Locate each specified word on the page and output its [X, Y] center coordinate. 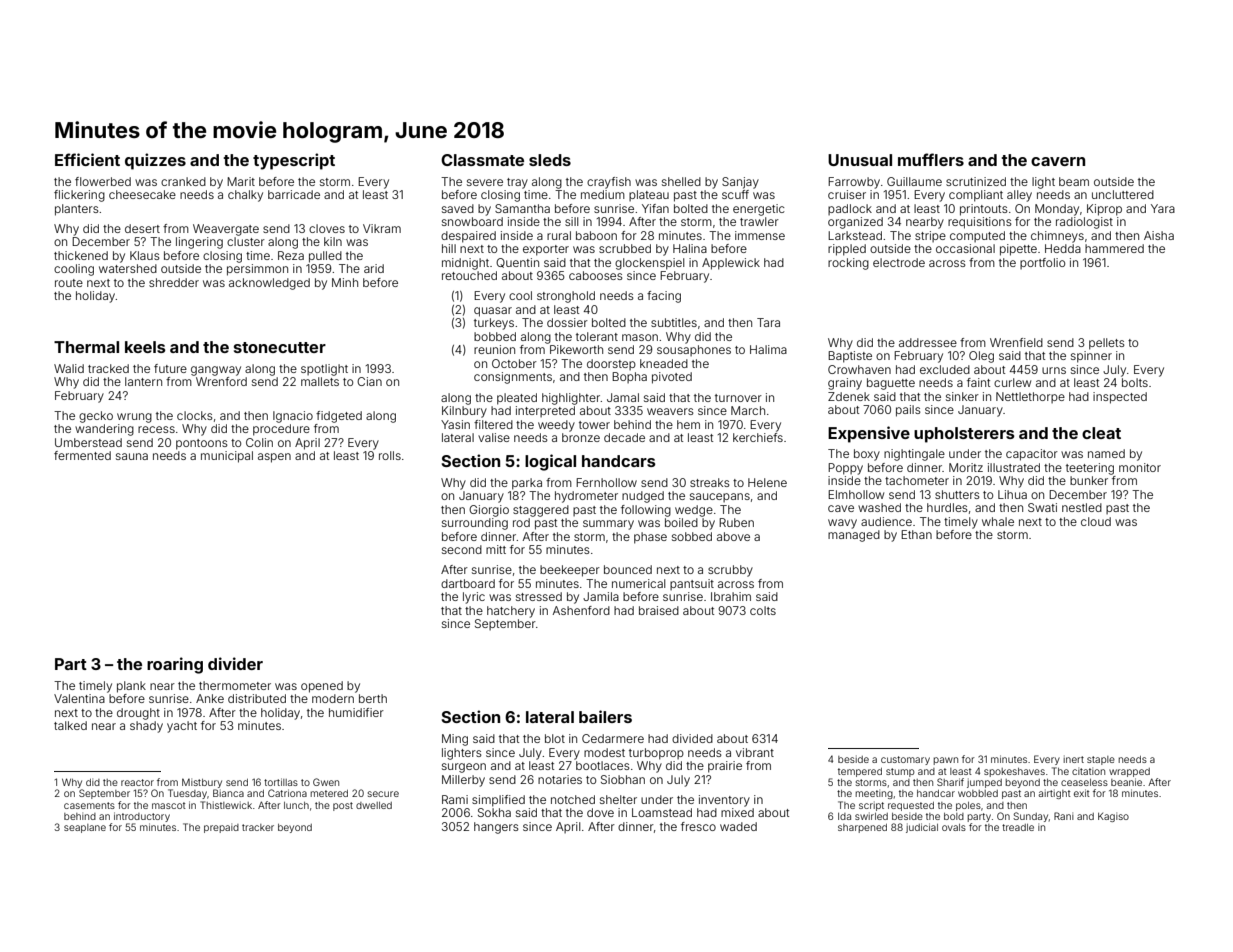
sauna [132, 456]
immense [760, 235]
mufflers [931, 159]
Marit [241, 181]
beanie [1126, 782]
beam [1074, 181]
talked [70, 725]
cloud [1096, 521]
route [69, 283]
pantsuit [692, 584]
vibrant [755, 752]
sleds [550, 160]
